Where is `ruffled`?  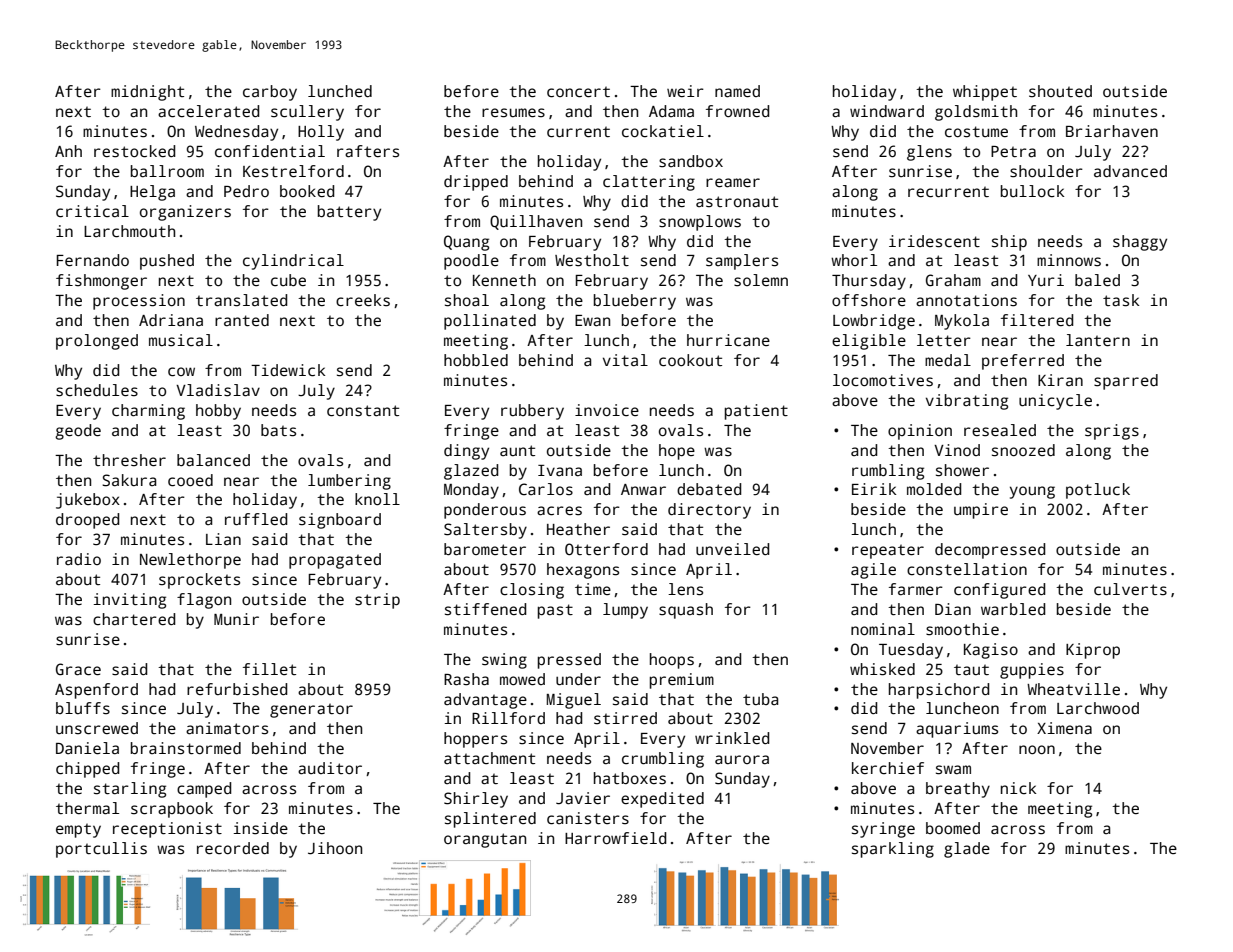
ruffled is located at coordinates (256, 519).
